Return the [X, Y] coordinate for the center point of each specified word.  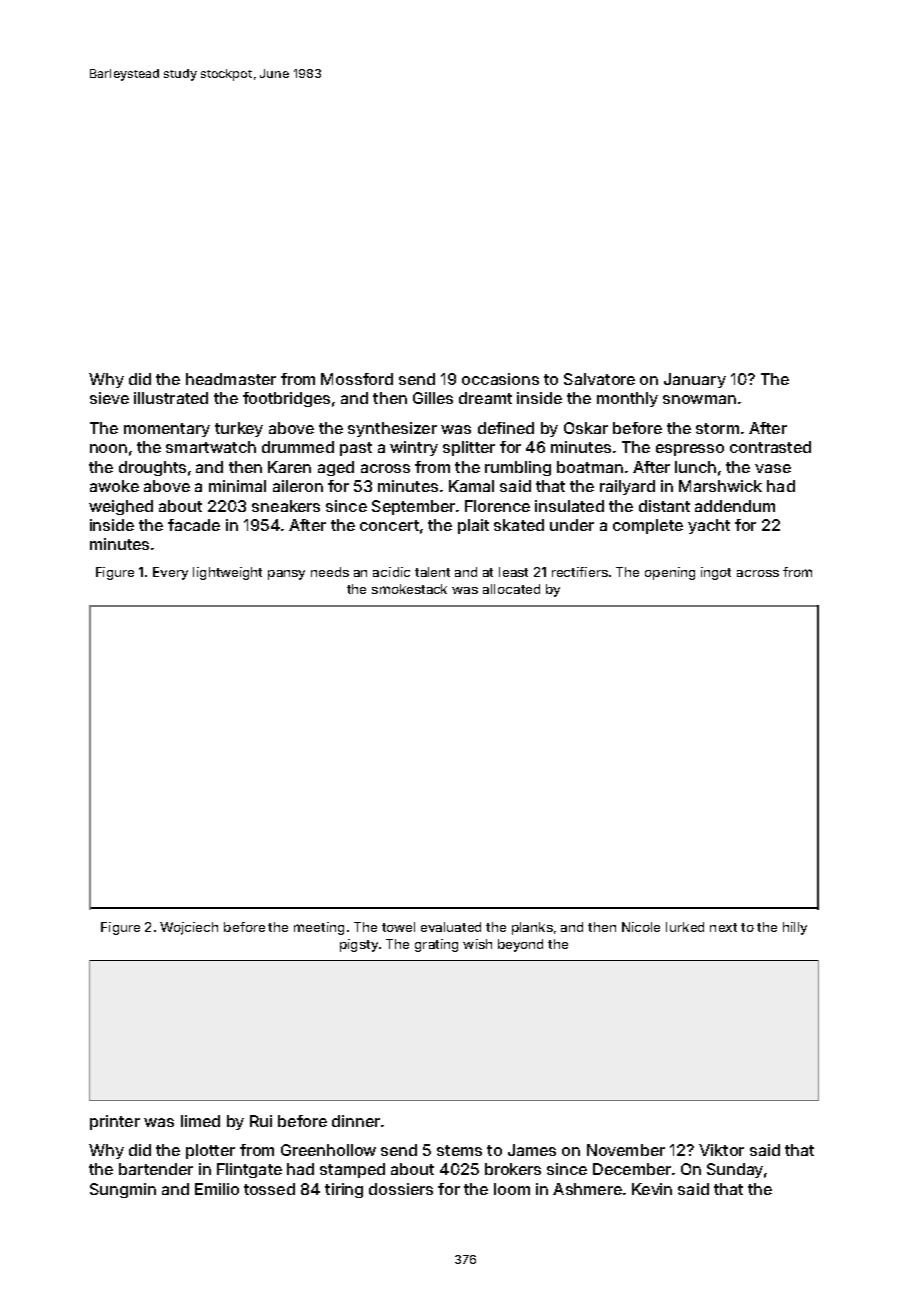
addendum [735, 506]
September [413, 507]
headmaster [231, 379]
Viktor [721, 1150]
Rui [261, 1121]
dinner [356, 1121]
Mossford [357, 379]
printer [115, 1122]
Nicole [641, 927]
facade [194, 525]
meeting [319, 928]
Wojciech [189, 928]
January [695, 380]
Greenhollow [328, 1150]
